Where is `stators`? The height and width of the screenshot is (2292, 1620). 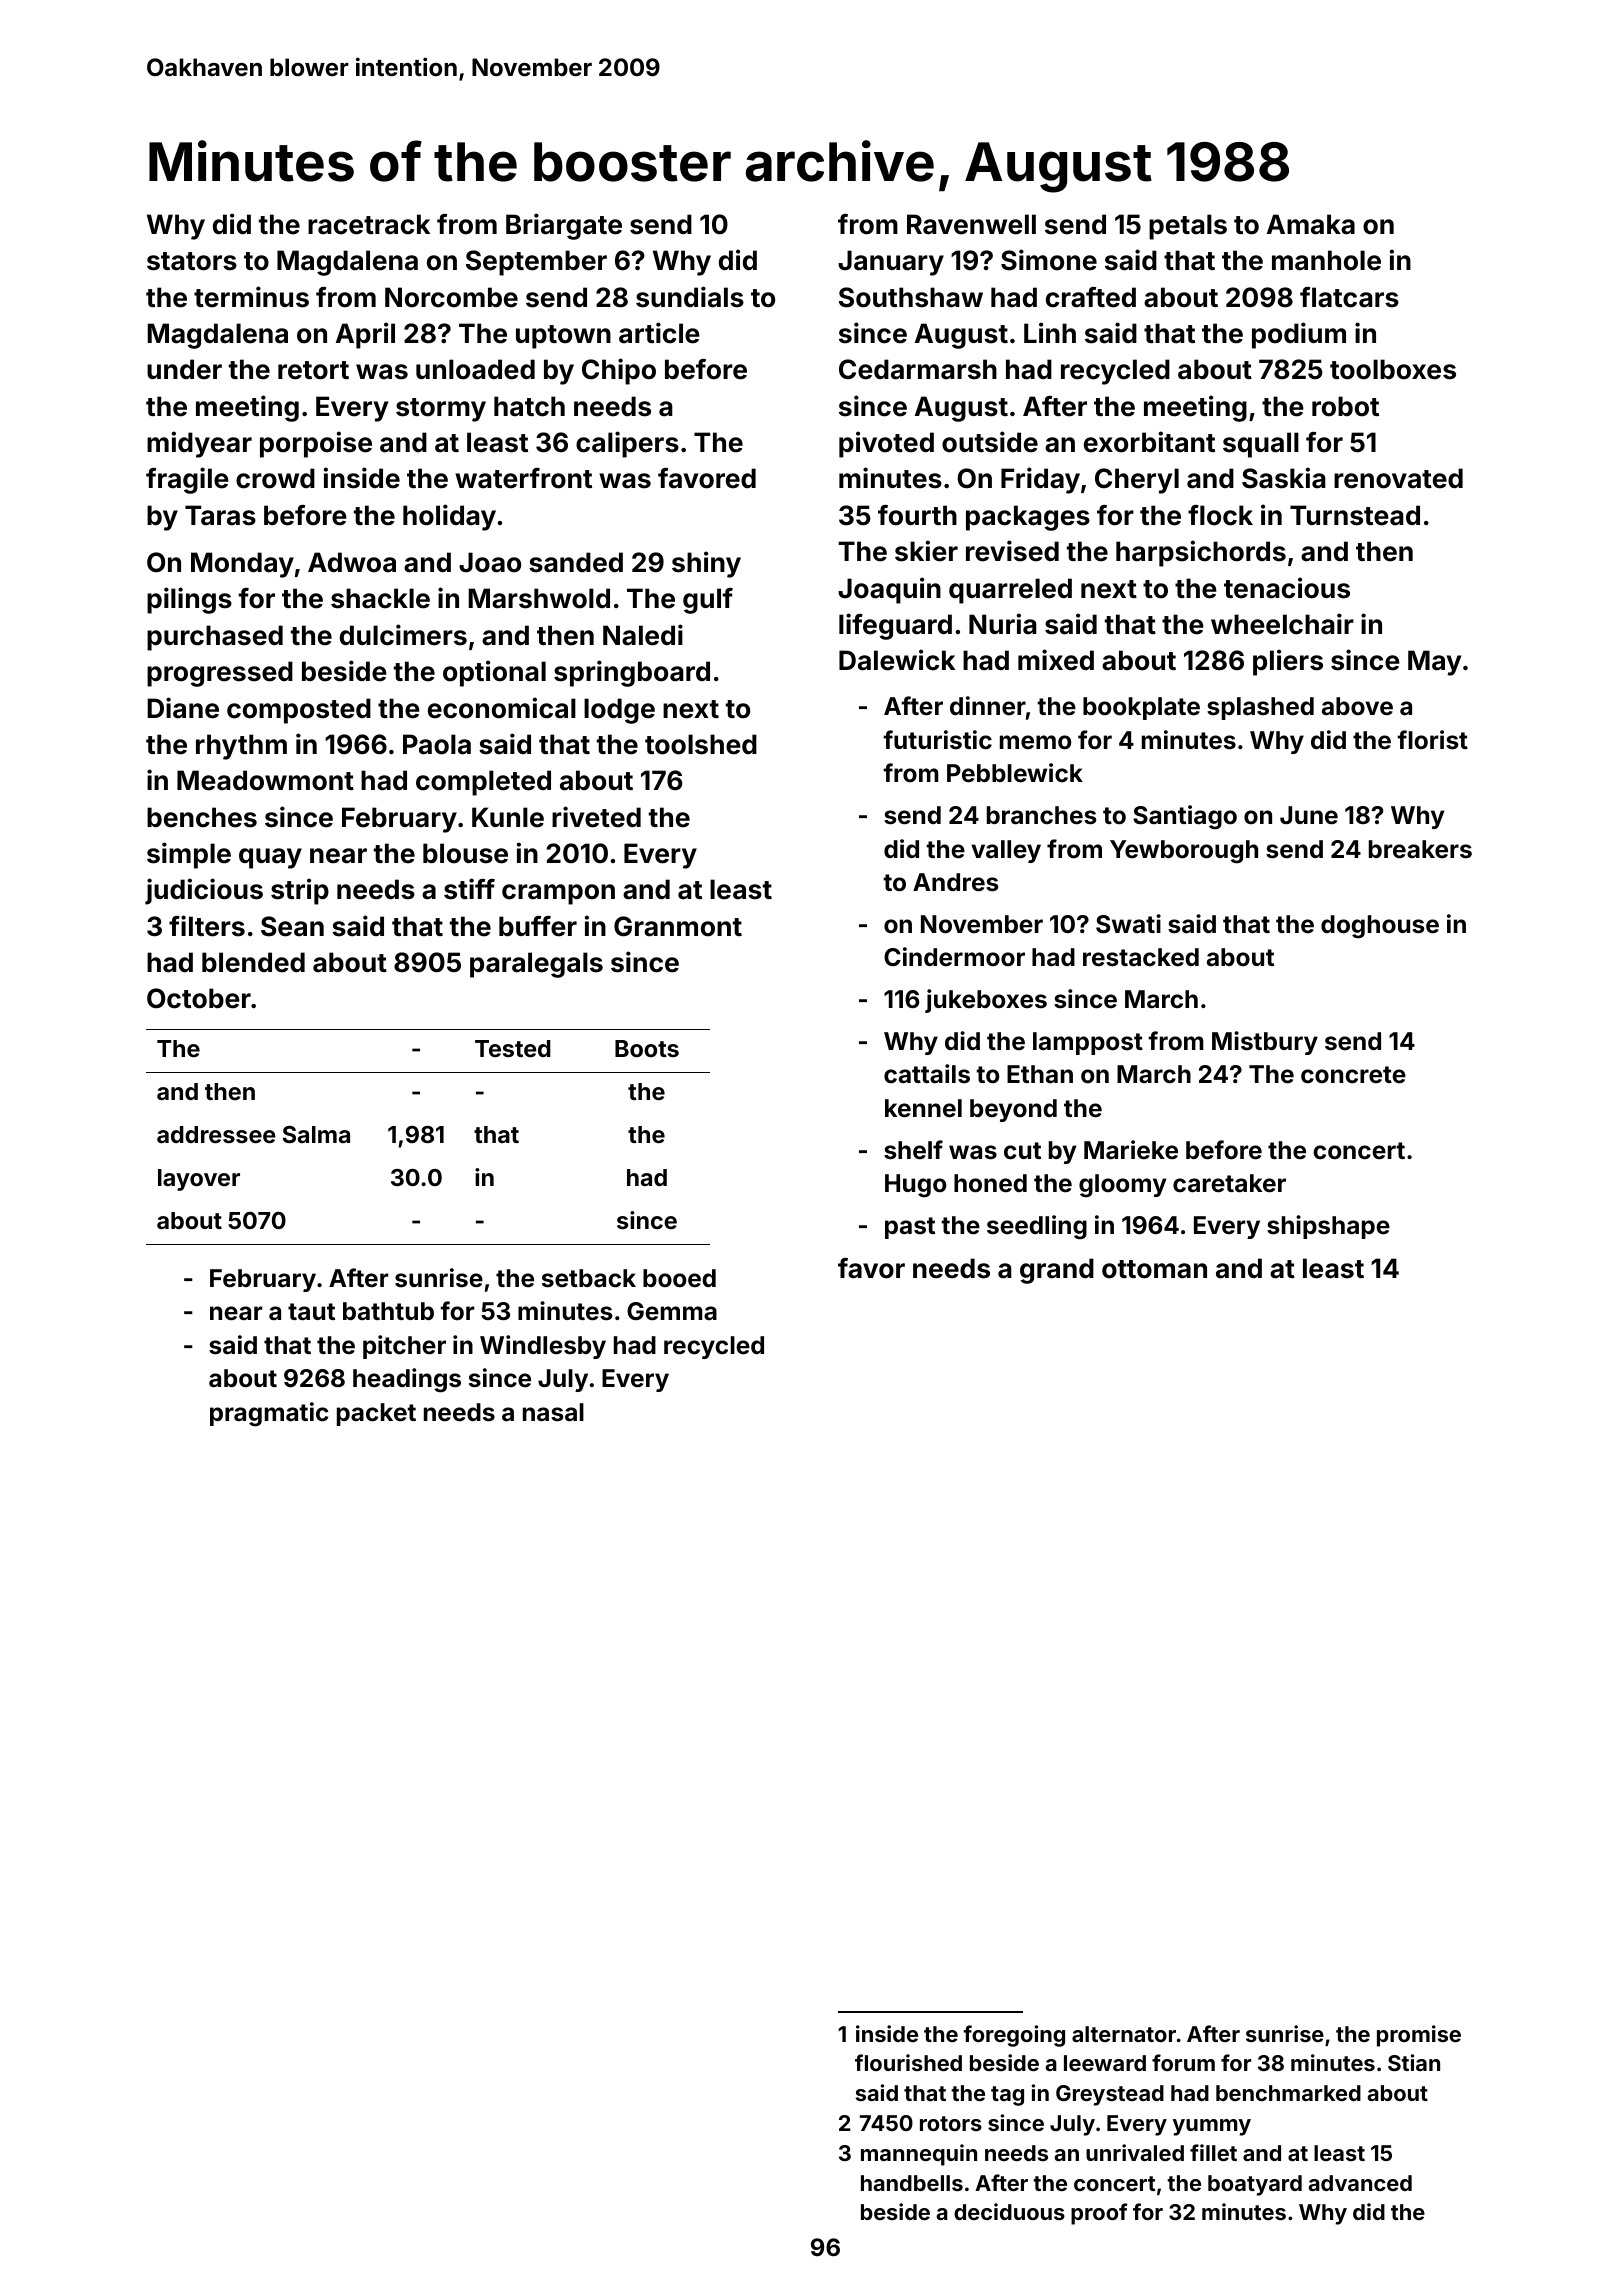 stators is located at coordinates (192, 261).
